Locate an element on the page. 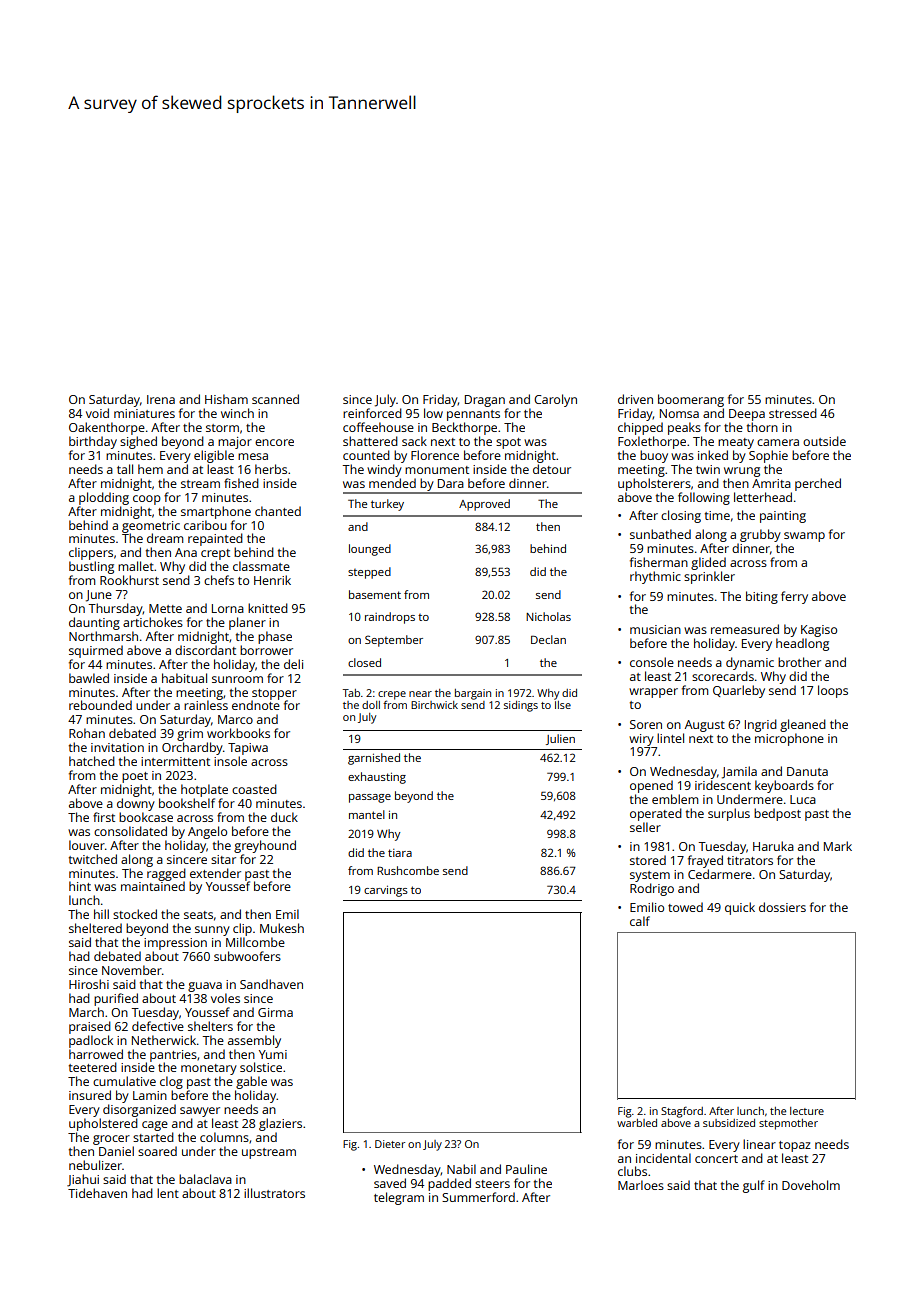 This page has height=1308, width=924. extender is located at coordinates (215, 873).
